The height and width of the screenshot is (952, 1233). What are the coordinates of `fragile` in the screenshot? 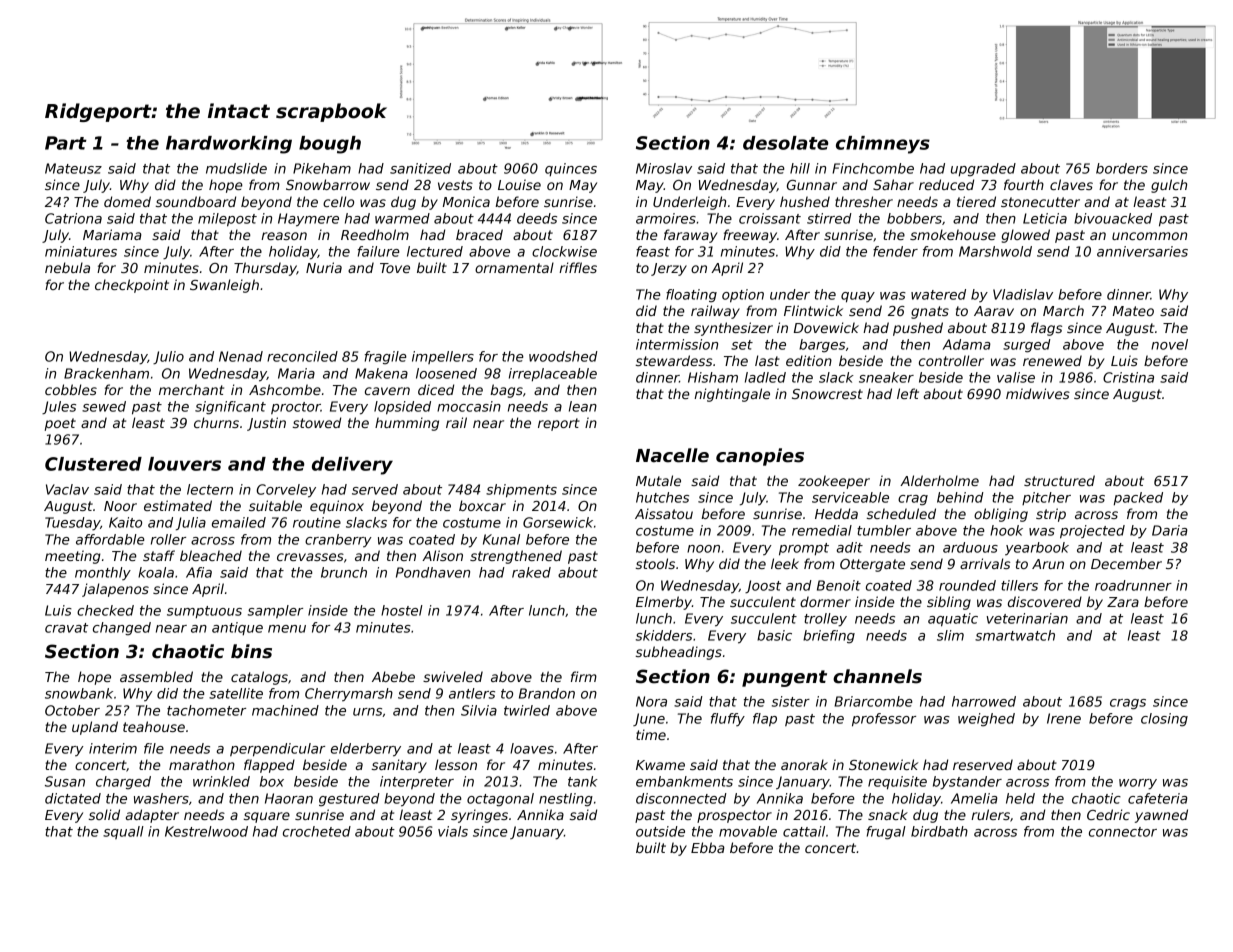 It's located at (386, 358).
